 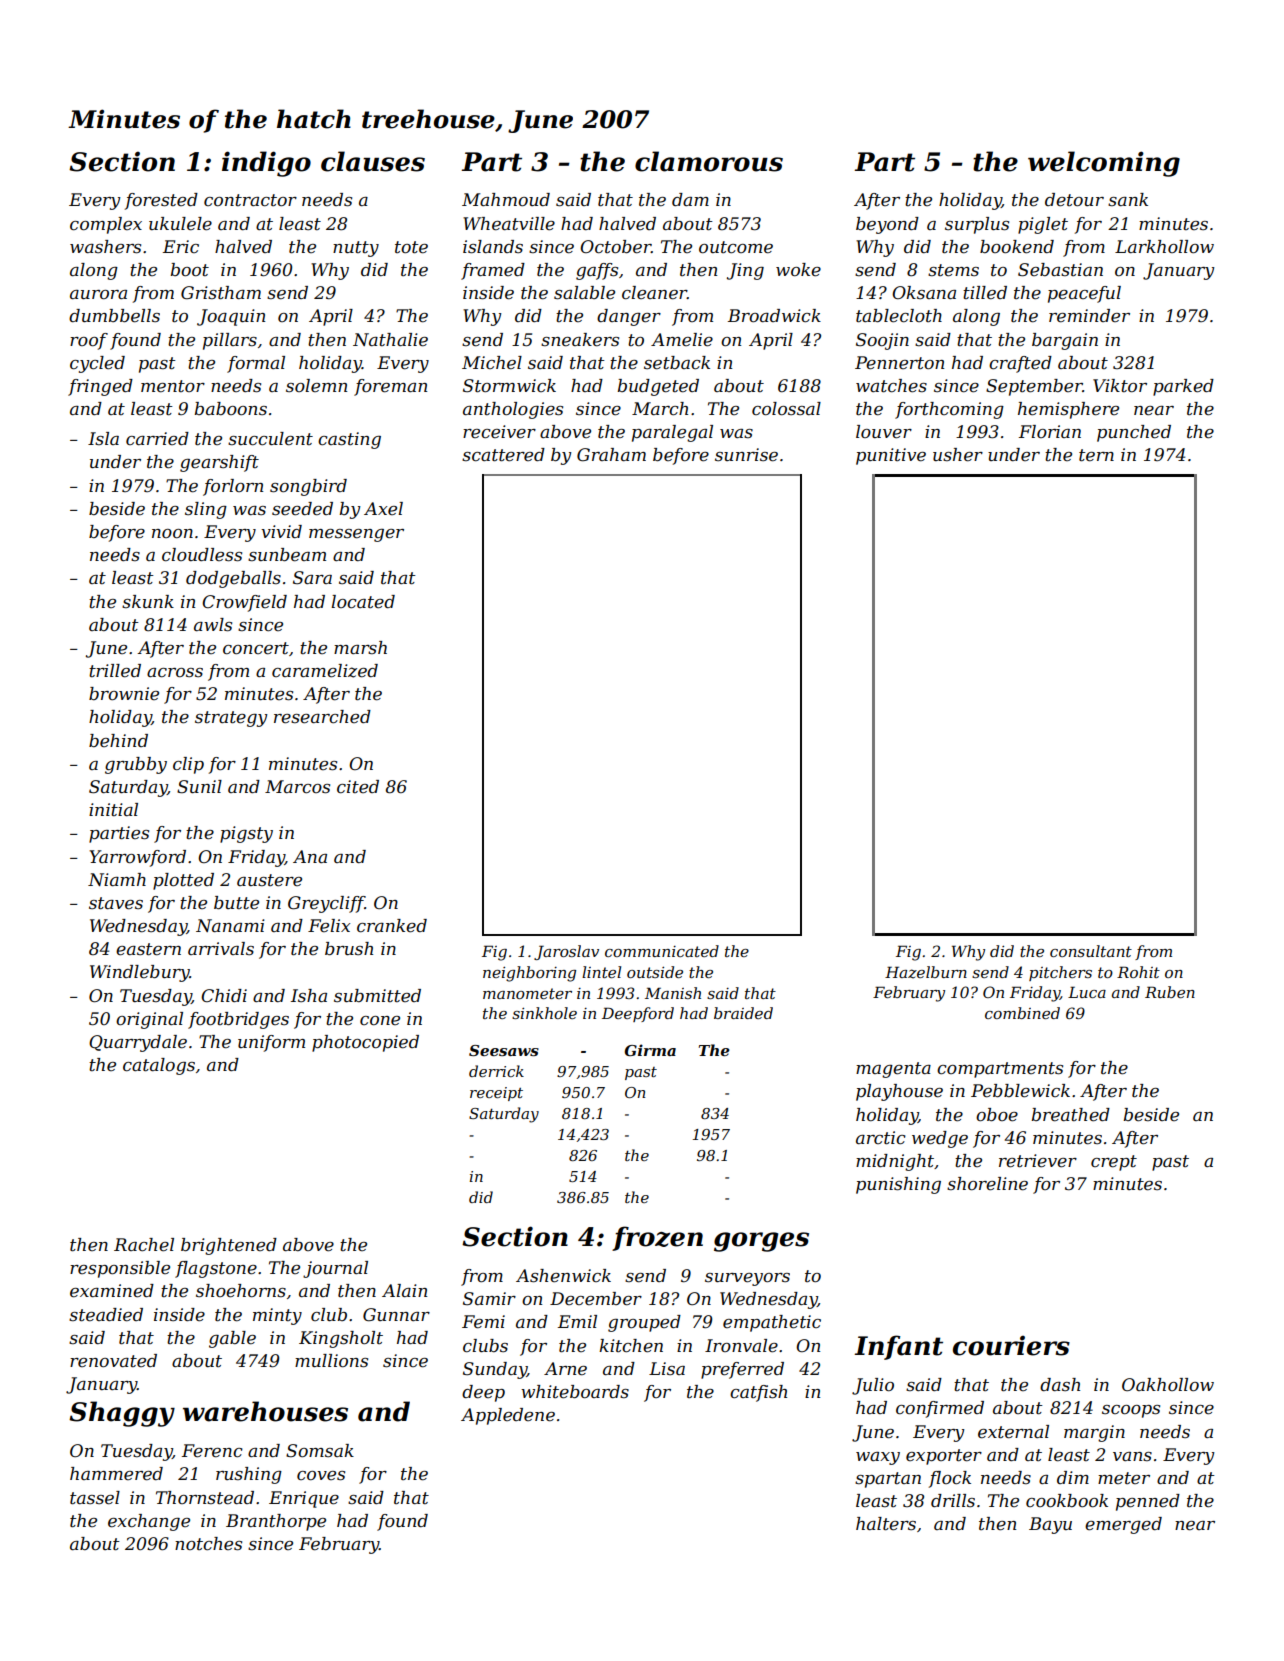 I want to click on consultant, so click(x=1091, y=951).
